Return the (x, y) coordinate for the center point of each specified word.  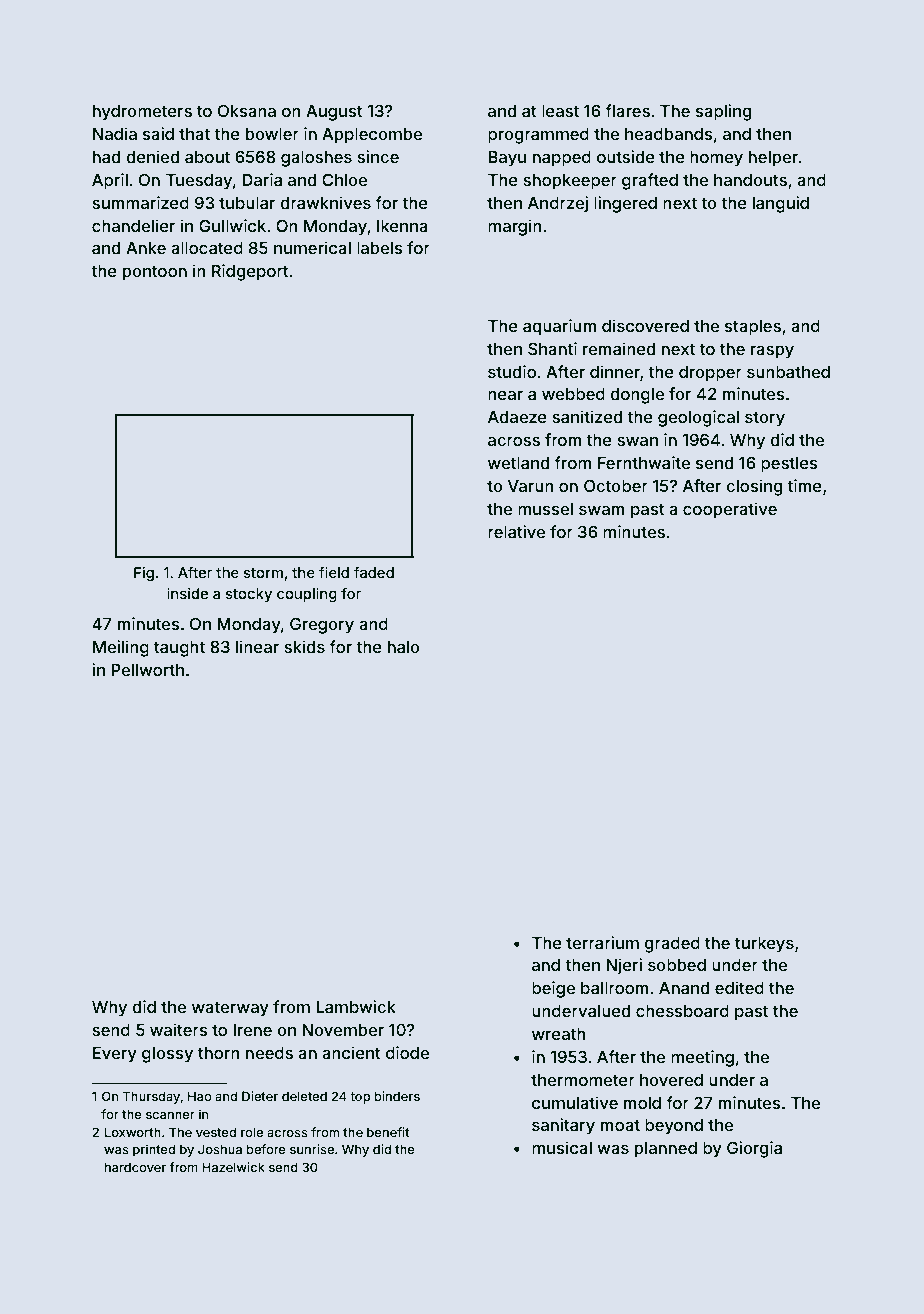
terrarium (602, 942)
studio (512, 371)
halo (404, 647)
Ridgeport (250, 272)
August (334, 113)
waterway (230, 1009)
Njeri (624, 966)
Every (115, 1055)
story (765, 419)
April (110, 181)
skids (304, 646)
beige (553, 989)
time (804, 485)
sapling (723, 112)
